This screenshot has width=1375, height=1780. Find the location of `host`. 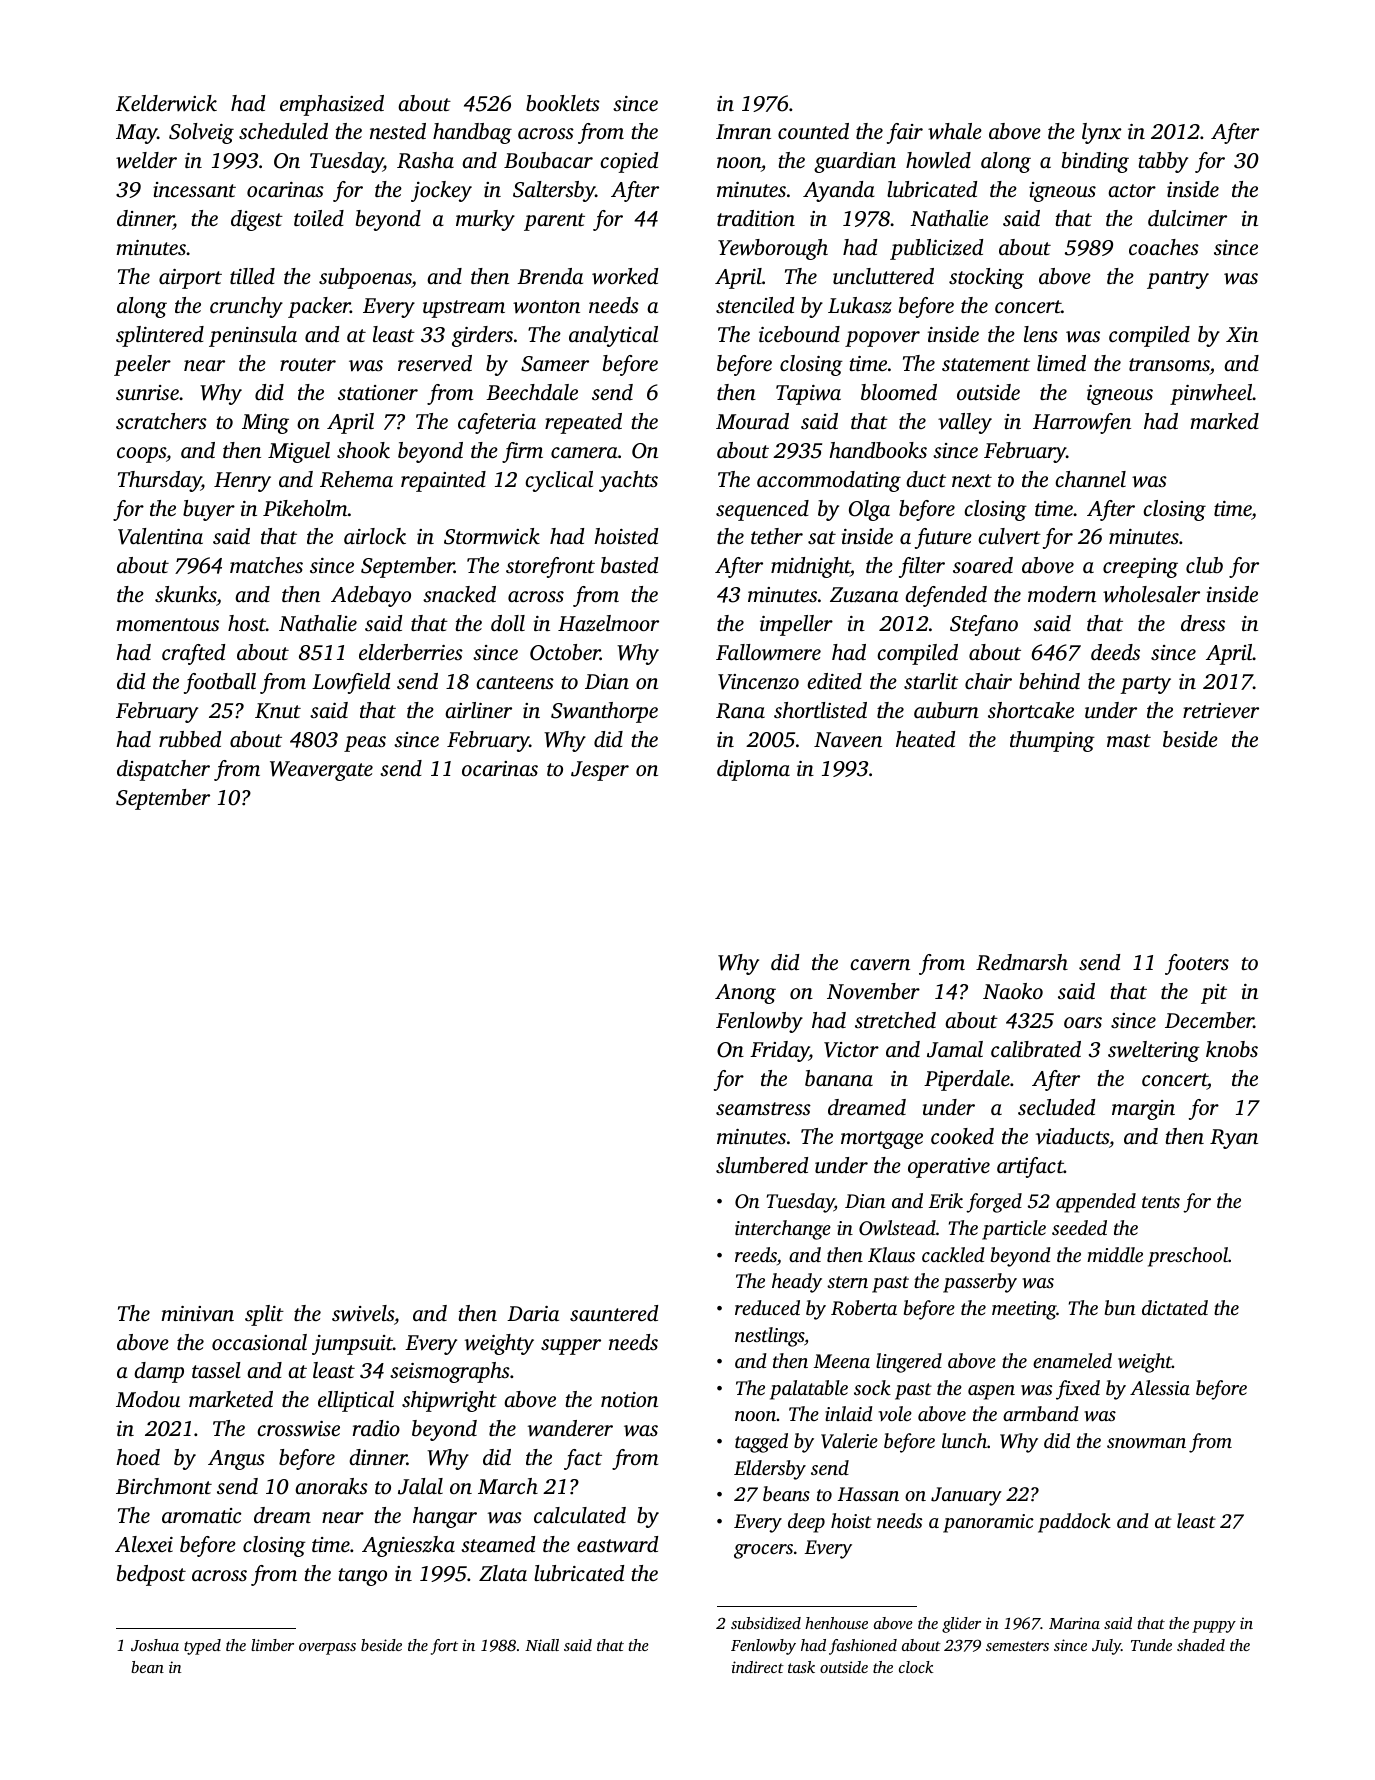

host is located at coordinates (247, 623).
